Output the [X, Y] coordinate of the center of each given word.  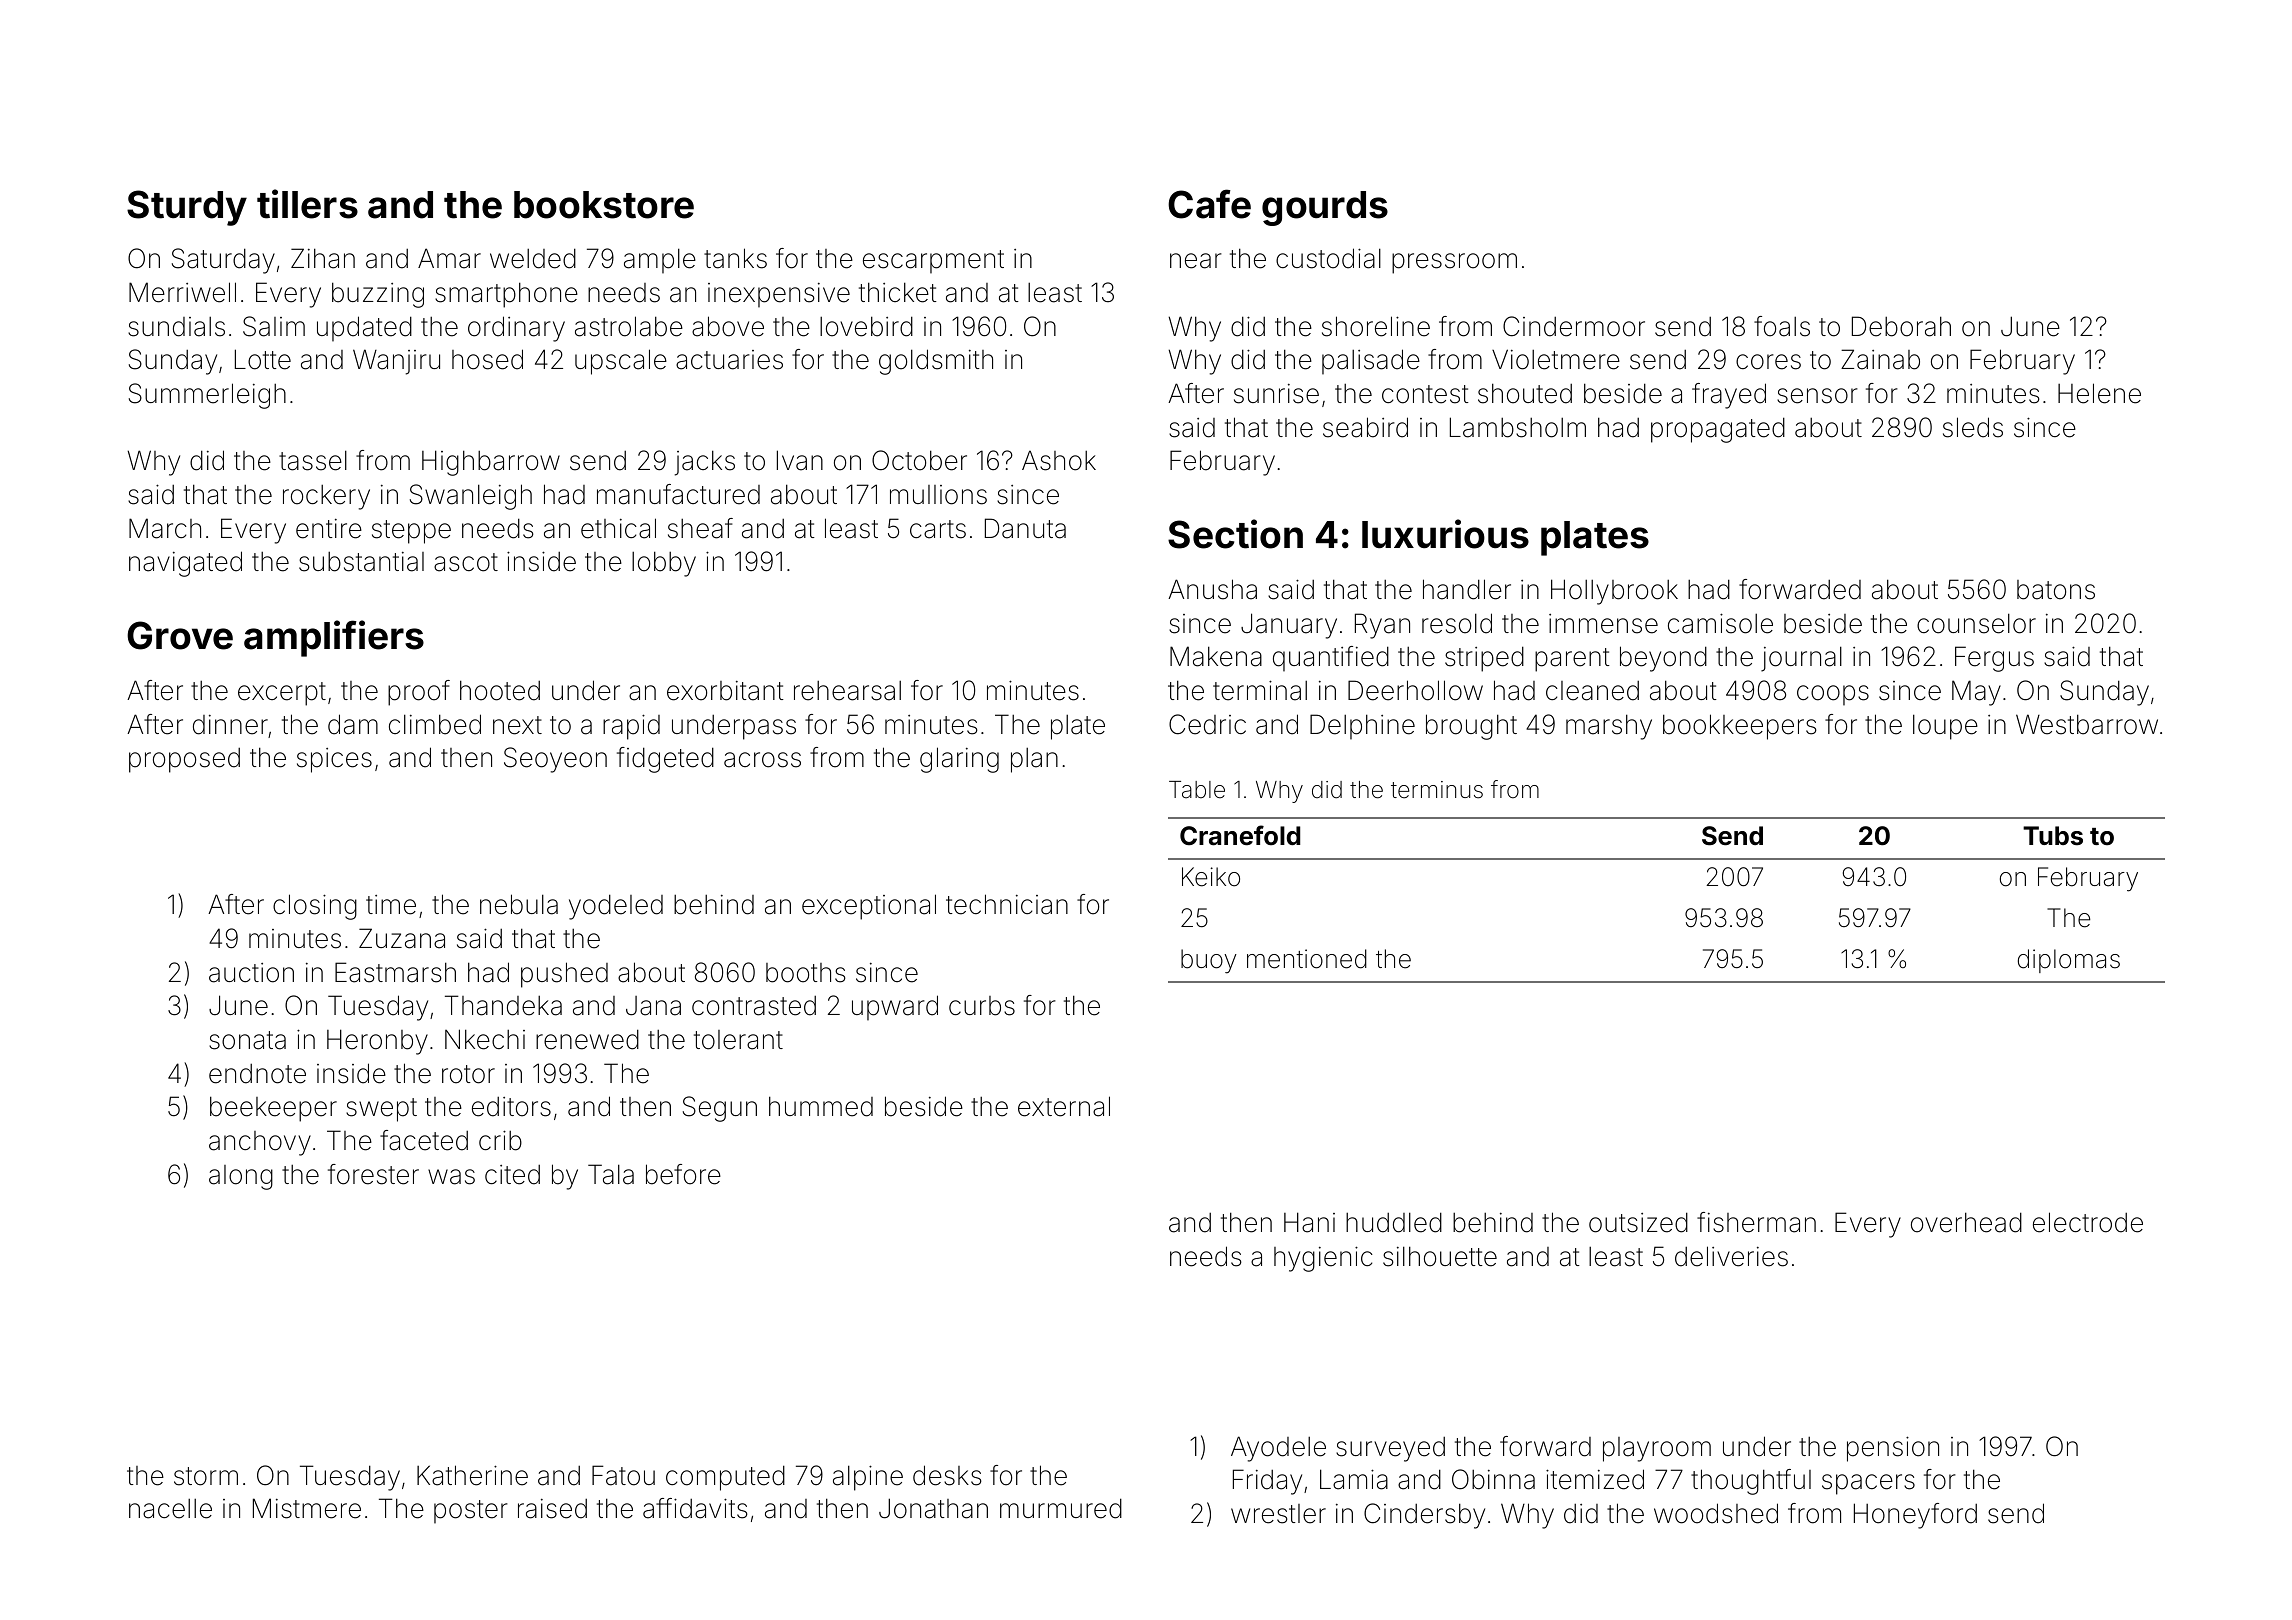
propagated [1718, 430]
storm [206, 1476]
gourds [1325, 208]
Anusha [1212, 589]
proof [419, 693]
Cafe [1209, 204]
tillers [307, 204]
